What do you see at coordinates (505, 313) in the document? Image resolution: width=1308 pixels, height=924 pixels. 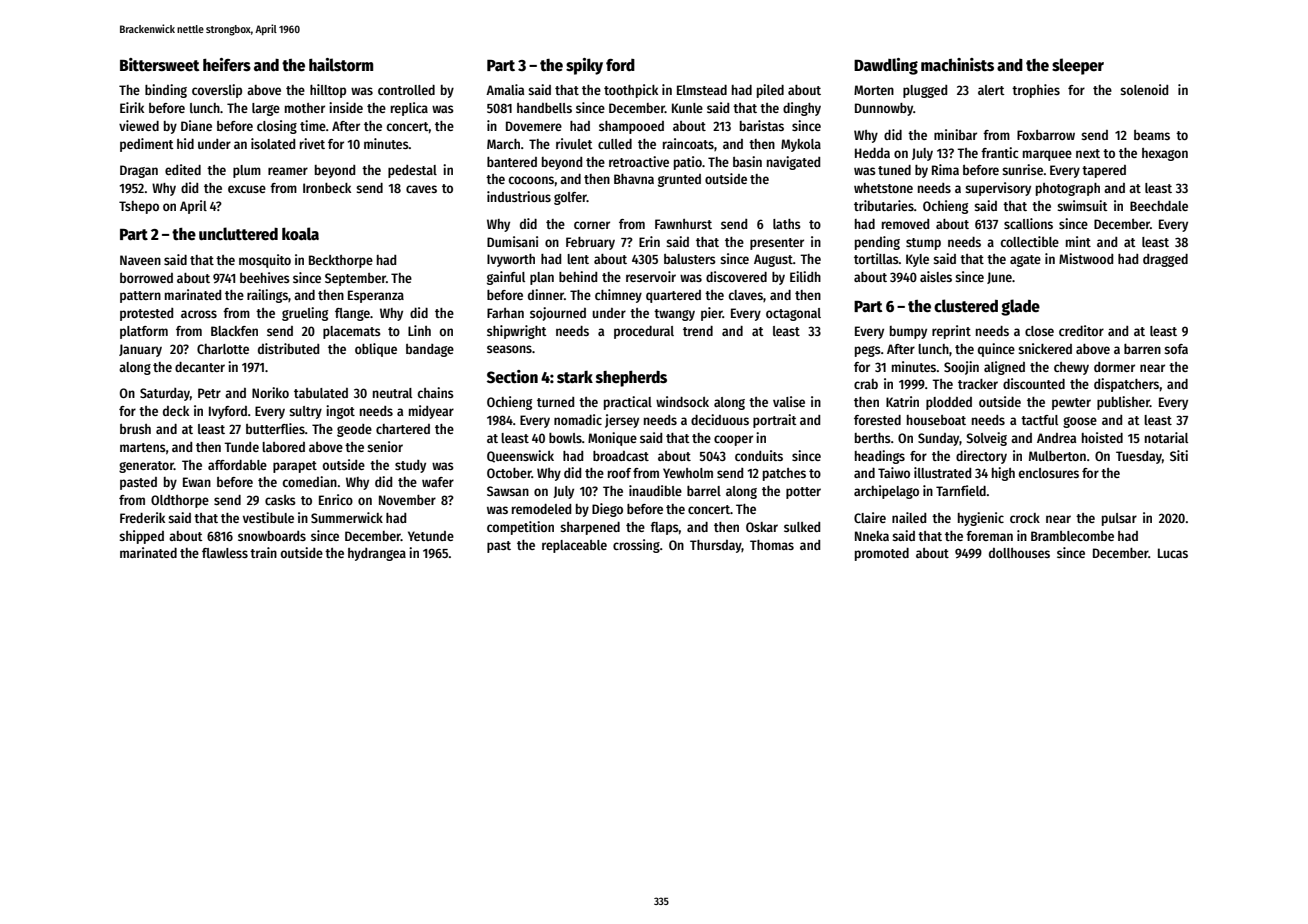 I see `Farhan` at bounding box center [505, 313].
